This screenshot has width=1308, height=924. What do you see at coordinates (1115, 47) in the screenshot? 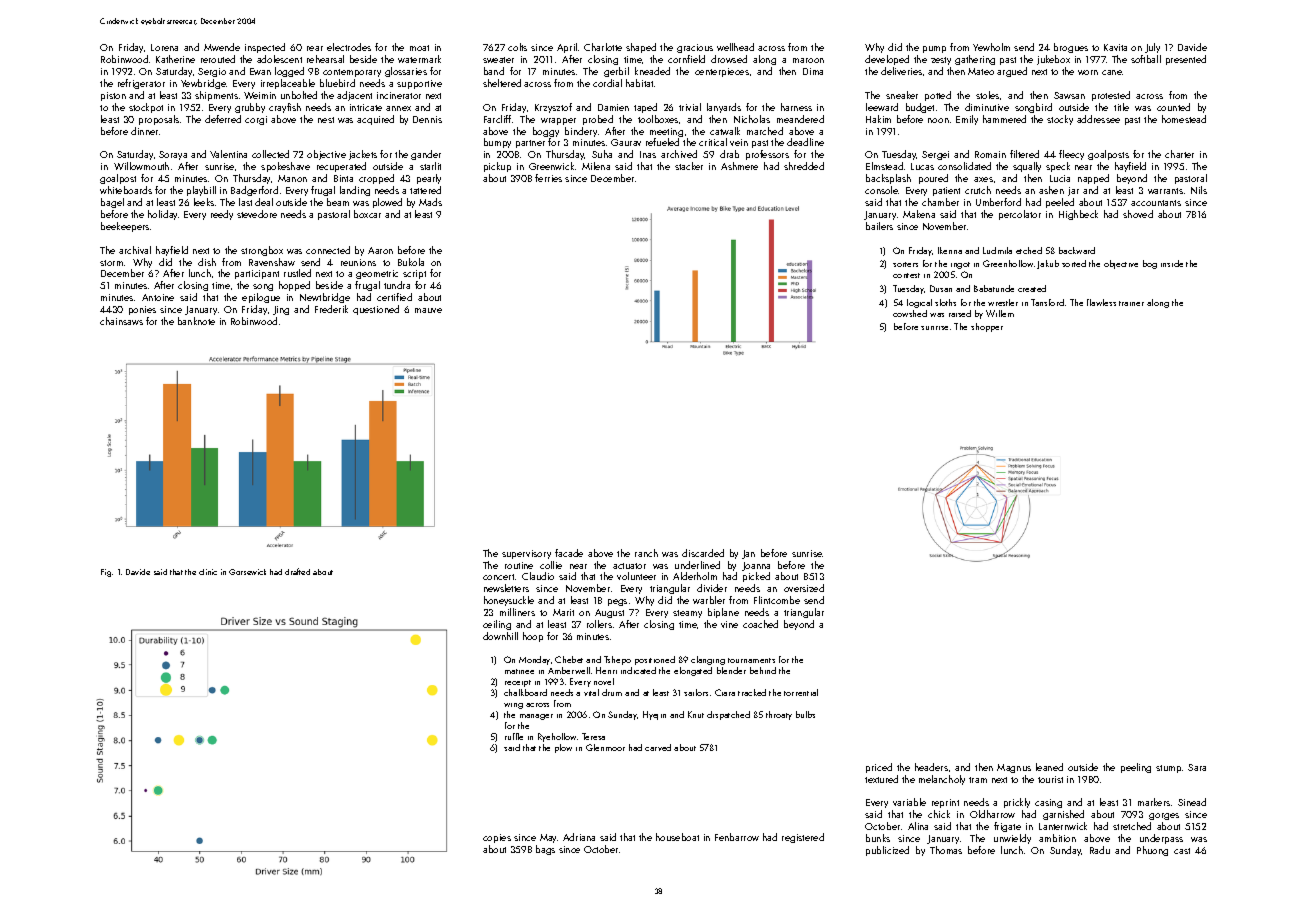
I see `Kavita` at bounding box center [1115, 47].
